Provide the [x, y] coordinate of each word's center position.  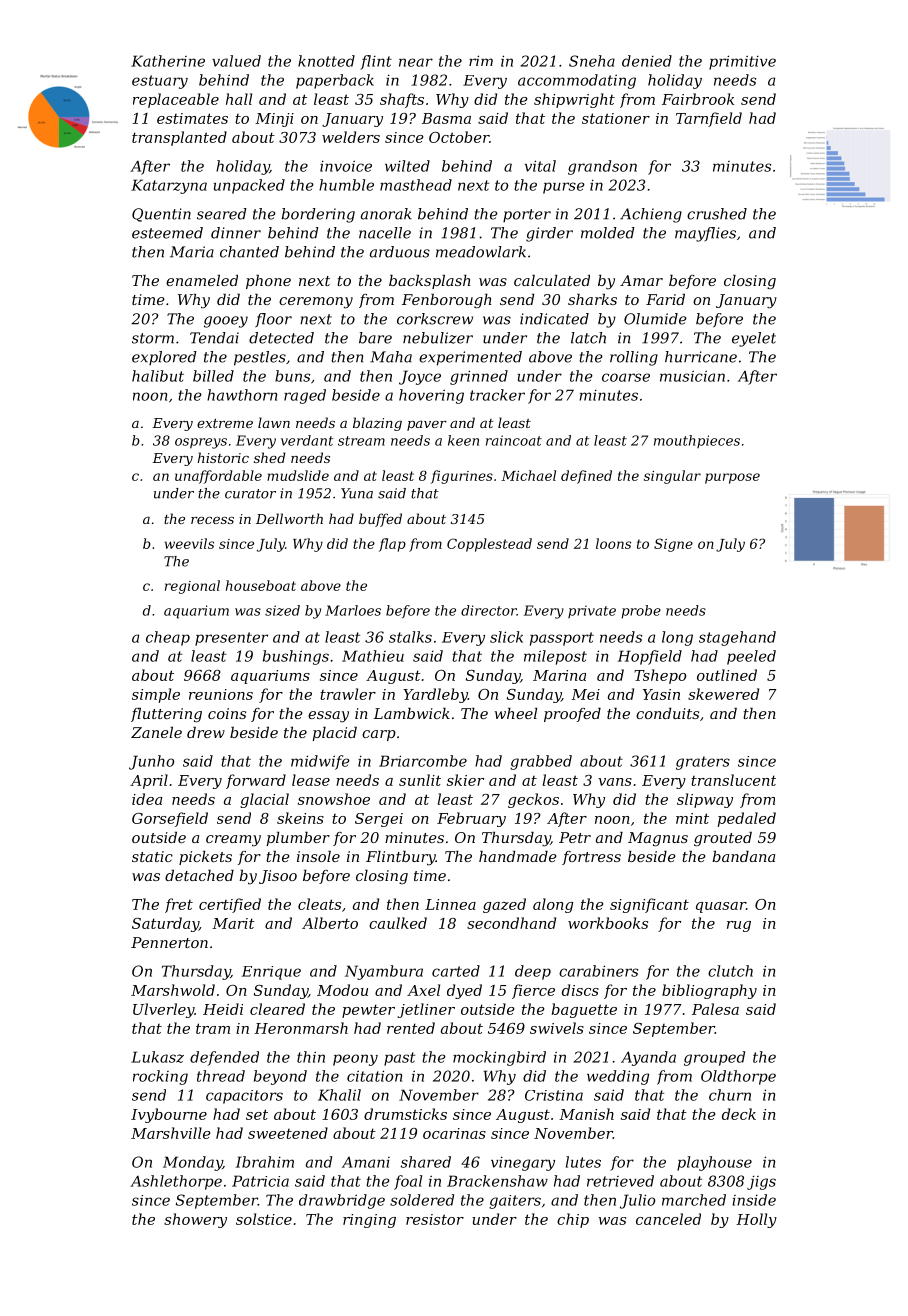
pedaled [747, 819]
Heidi [223, 1009]
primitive [742, 62]
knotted [326, 61]
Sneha [592, 61]
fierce [533, 991]
